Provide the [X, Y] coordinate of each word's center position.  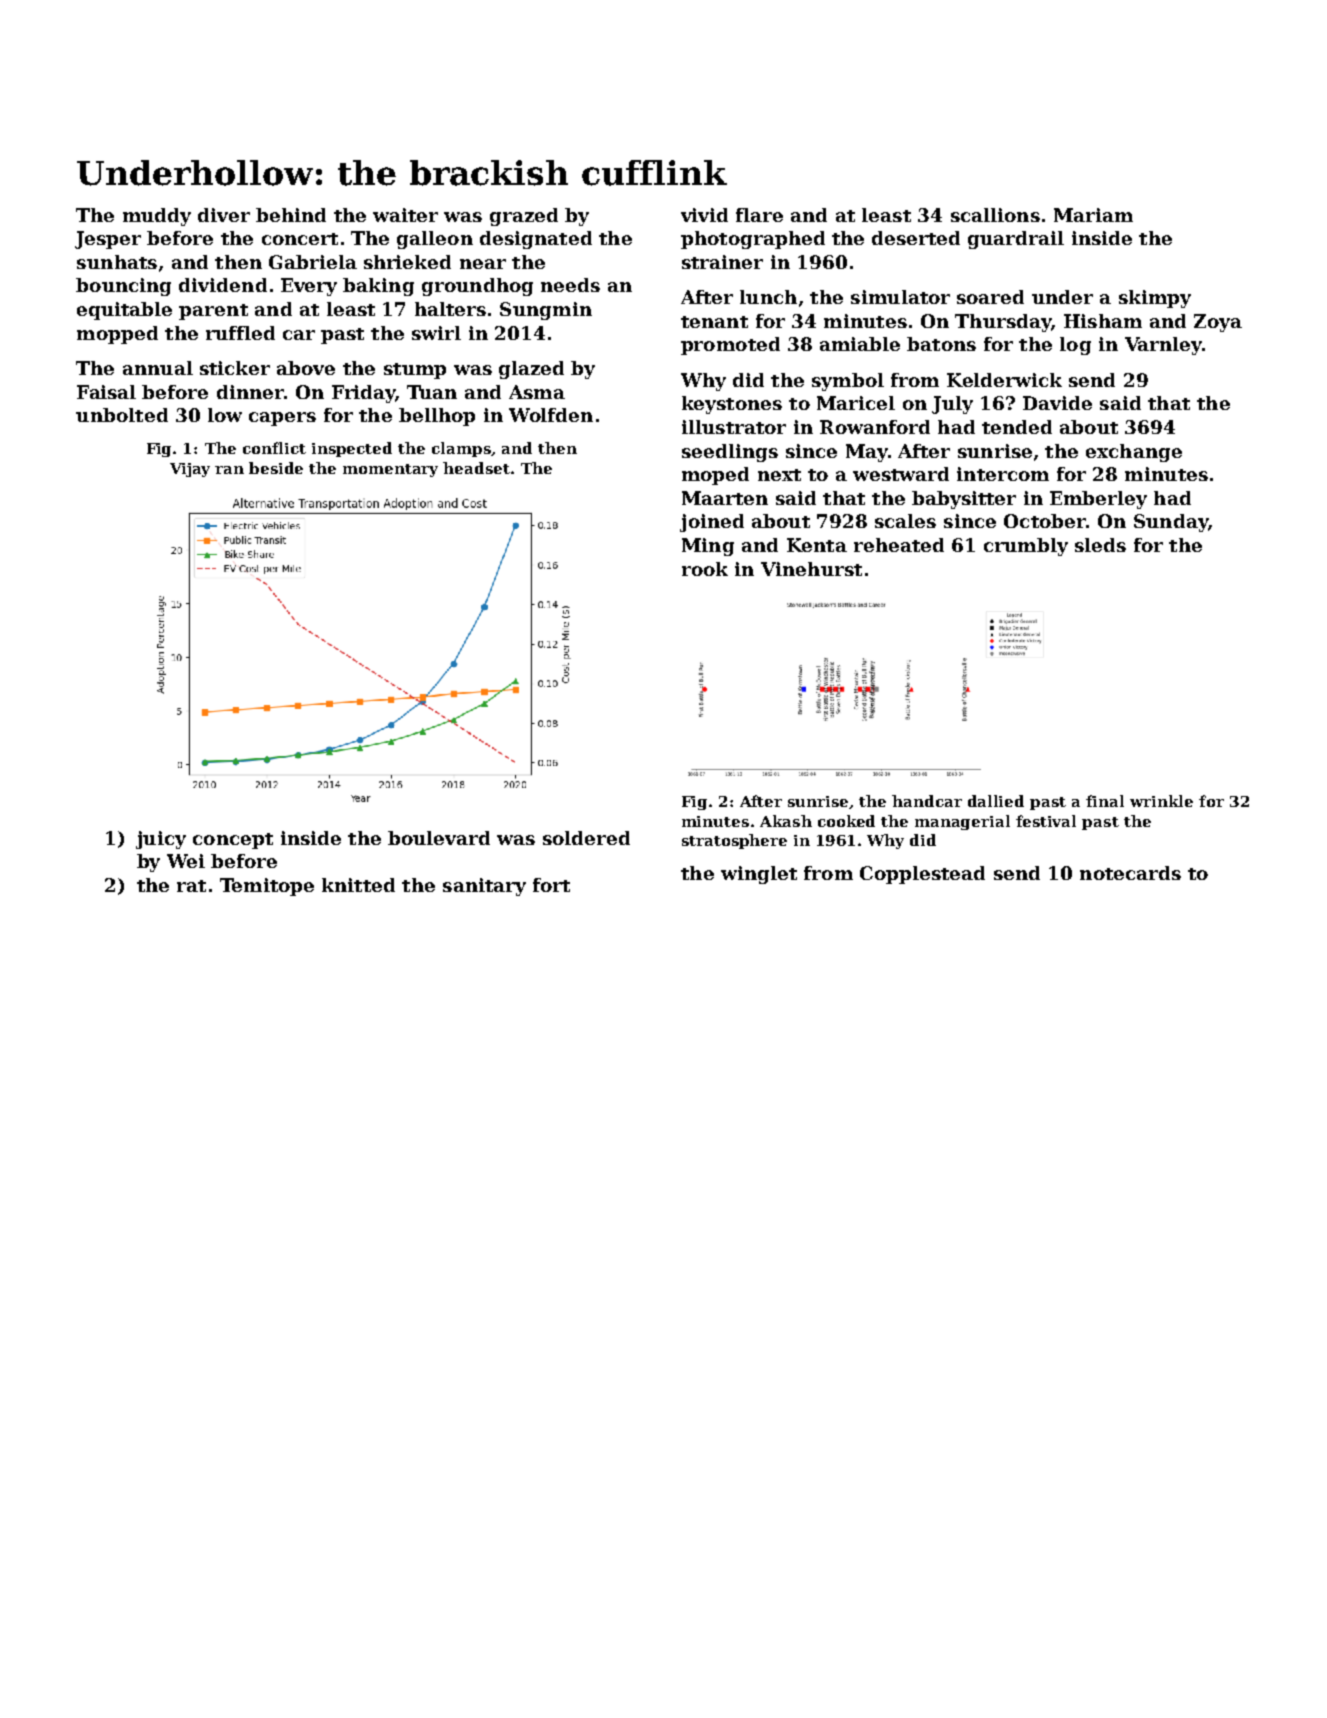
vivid [704, 215]
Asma [537, 392]
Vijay [190, 470]
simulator [900, 297]
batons [941, 344]
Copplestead [922, 875]
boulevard [439, 838]
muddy [157, 217]
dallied [996, 801]
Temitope [267, 887]
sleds [1100, 545]
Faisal [106, 392]
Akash [786, 821]
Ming [708, 547]
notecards [1130, 873]
